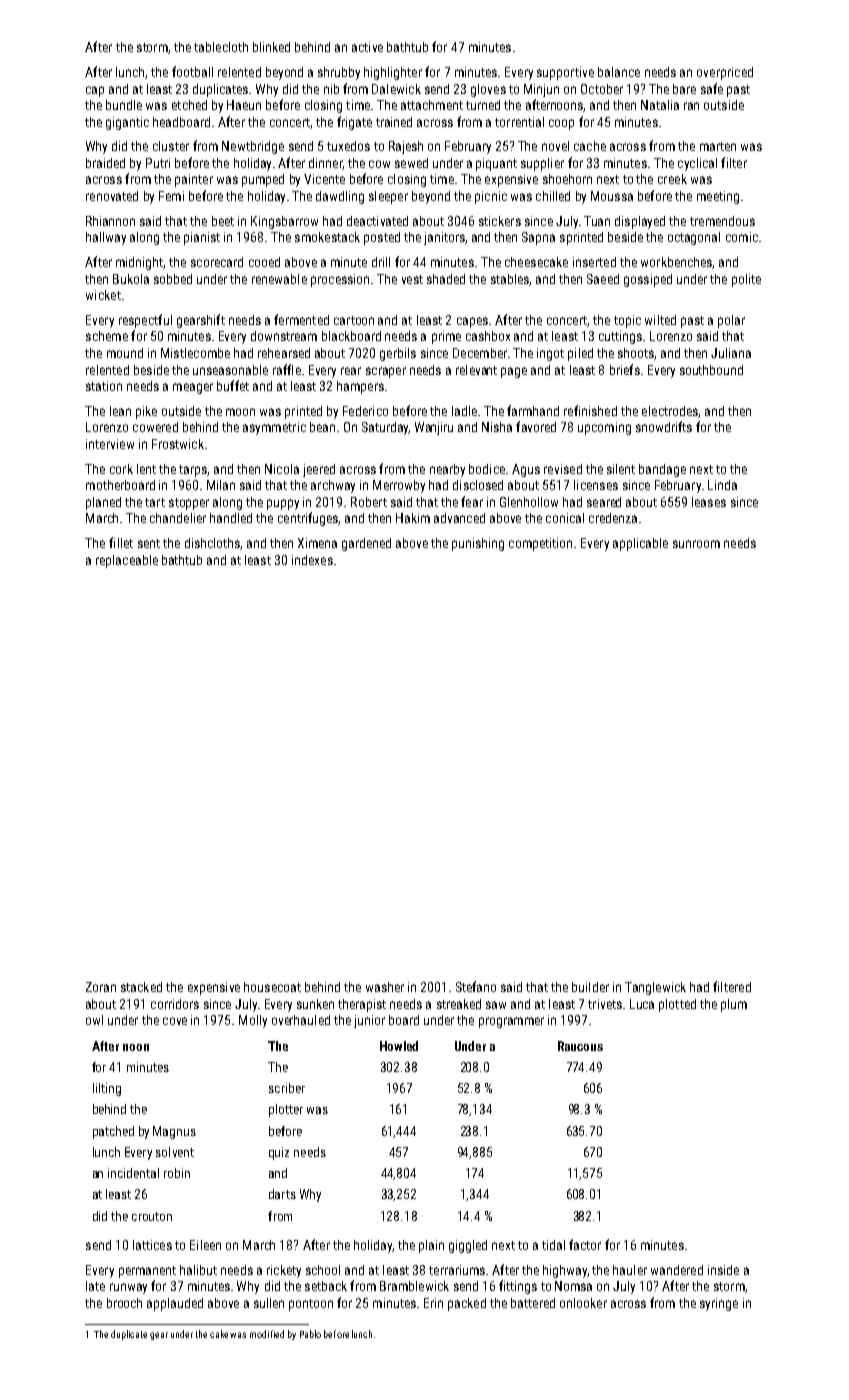 The image size is (849, 1400). I want to click on stacked, so click(141, 987).
